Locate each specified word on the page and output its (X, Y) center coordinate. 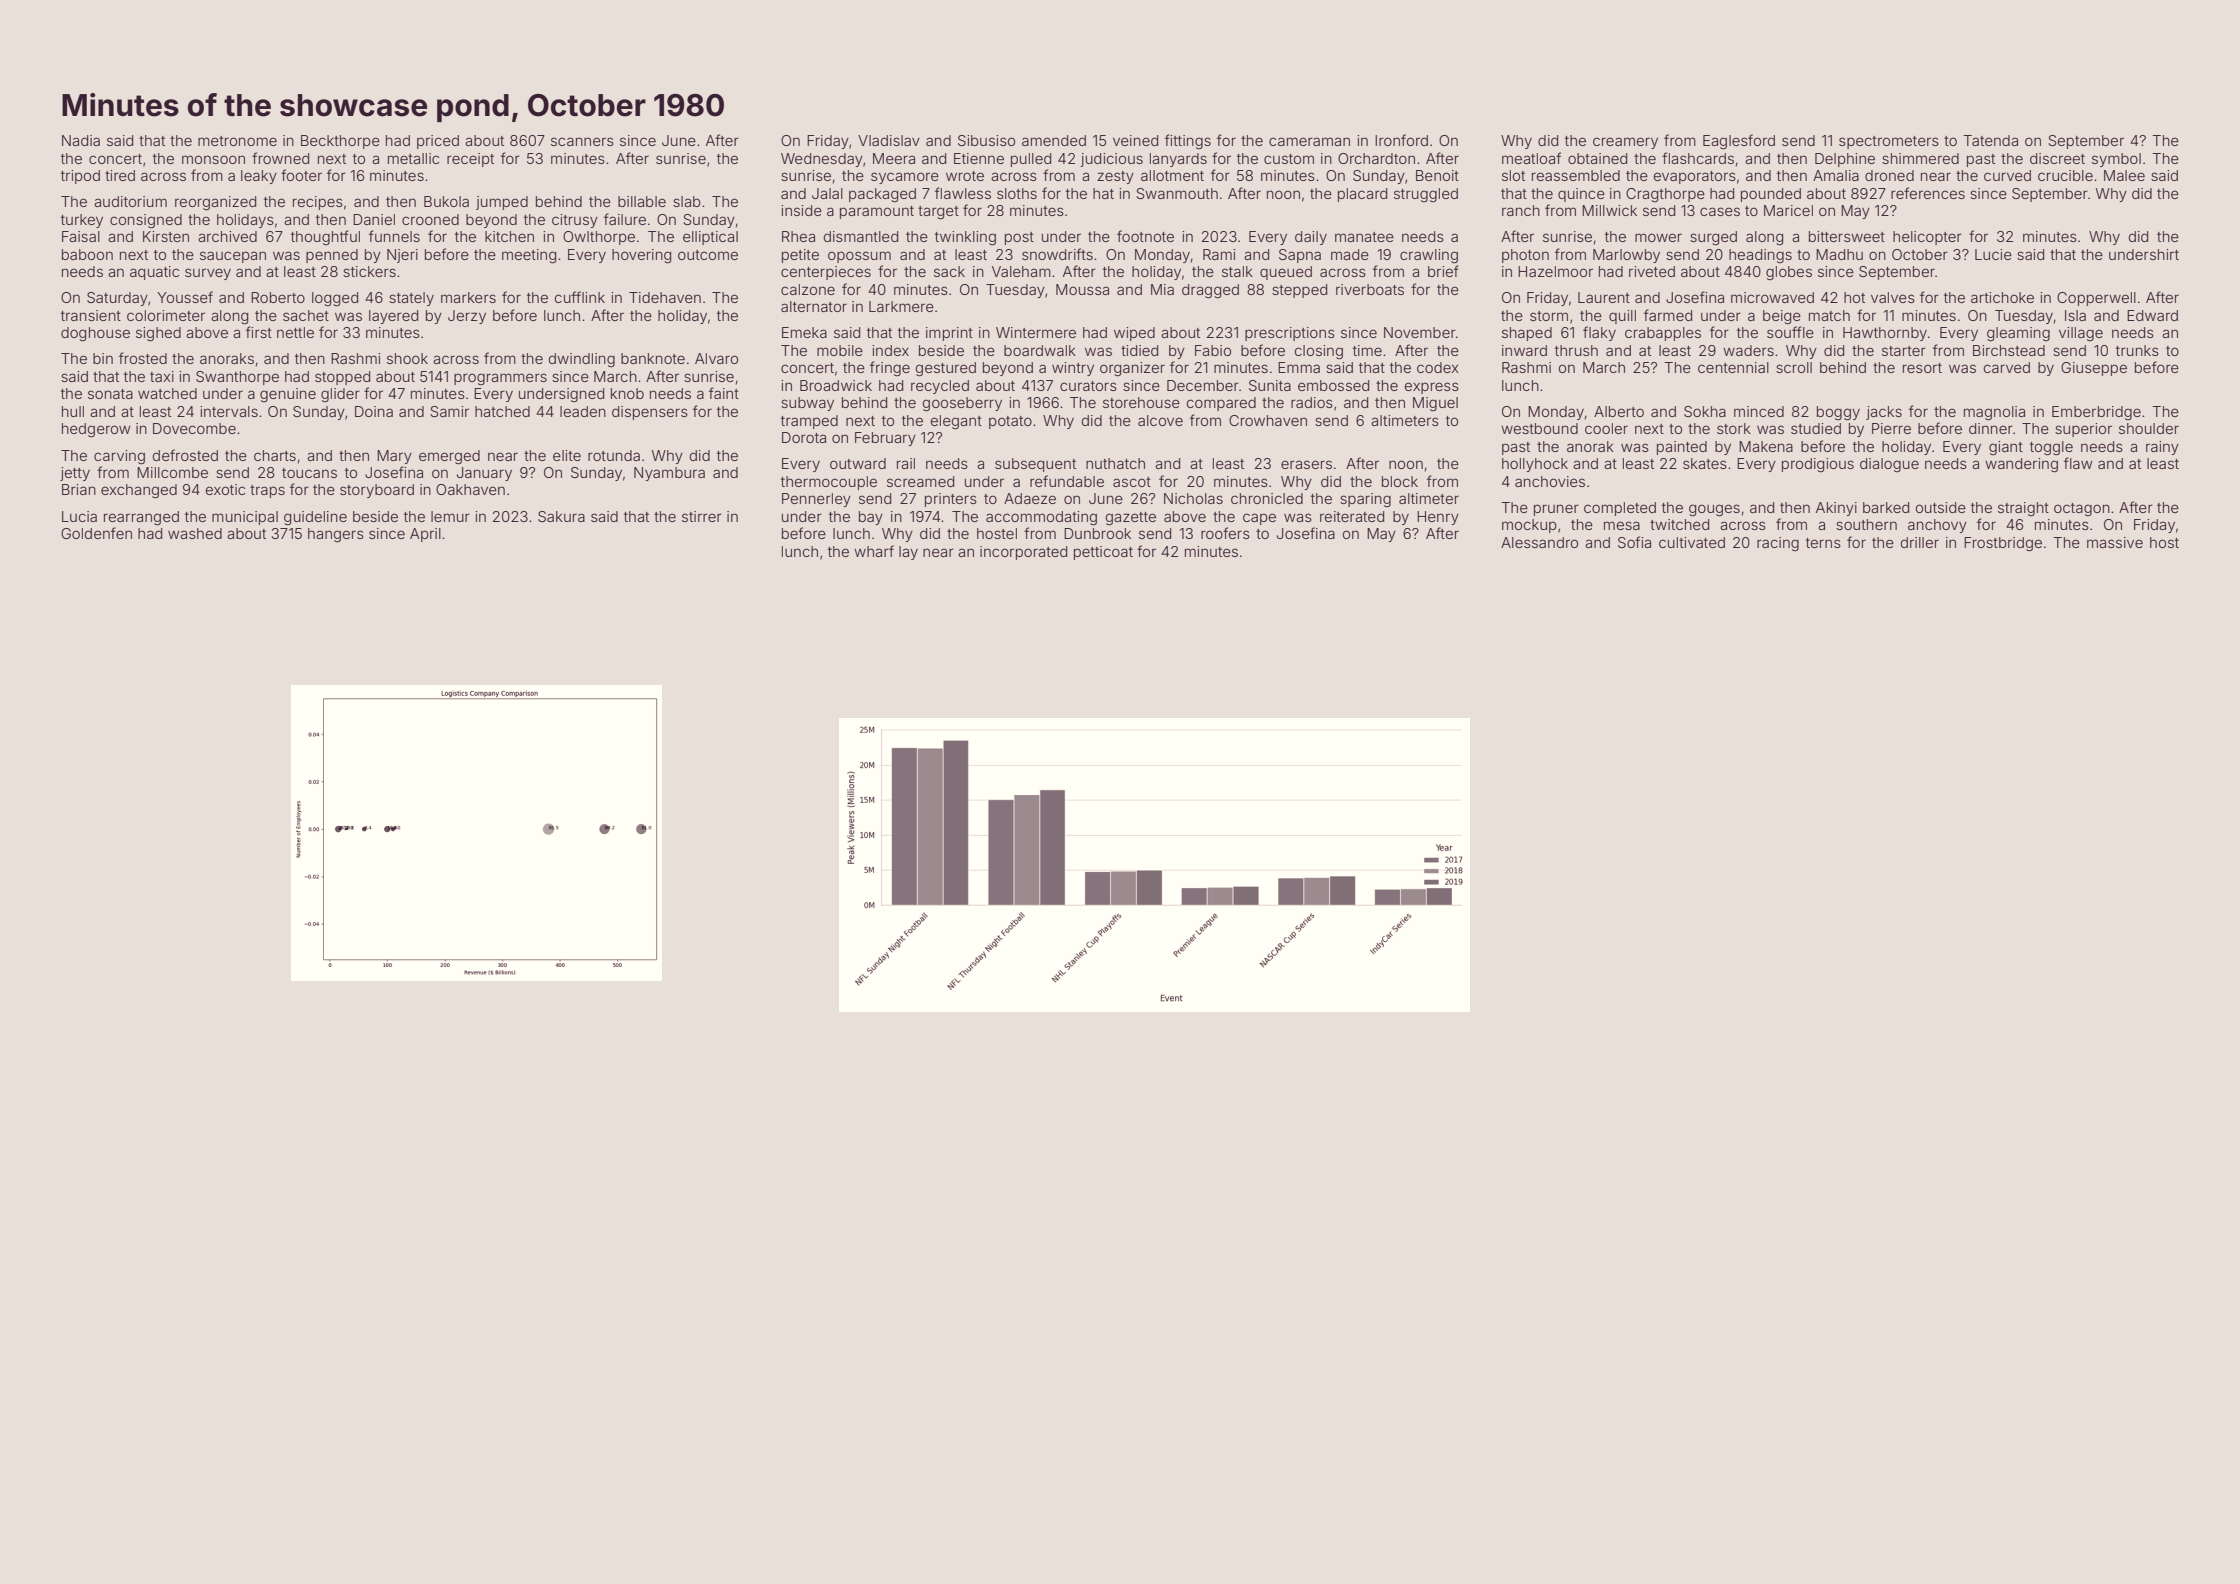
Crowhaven (1268, 420)
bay (871, 518)
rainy (2162, 448)
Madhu (1839, 254)
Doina (374, 411)
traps (267, 491)
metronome (237, 141)
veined (1135, 140)
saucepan (233, 257)
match (1829, 315)
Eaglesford (1739, 142)
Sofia (1634, 542)
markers (468, 297)
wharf (874, 551)
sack (949, 271)
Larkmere (901, 306)
